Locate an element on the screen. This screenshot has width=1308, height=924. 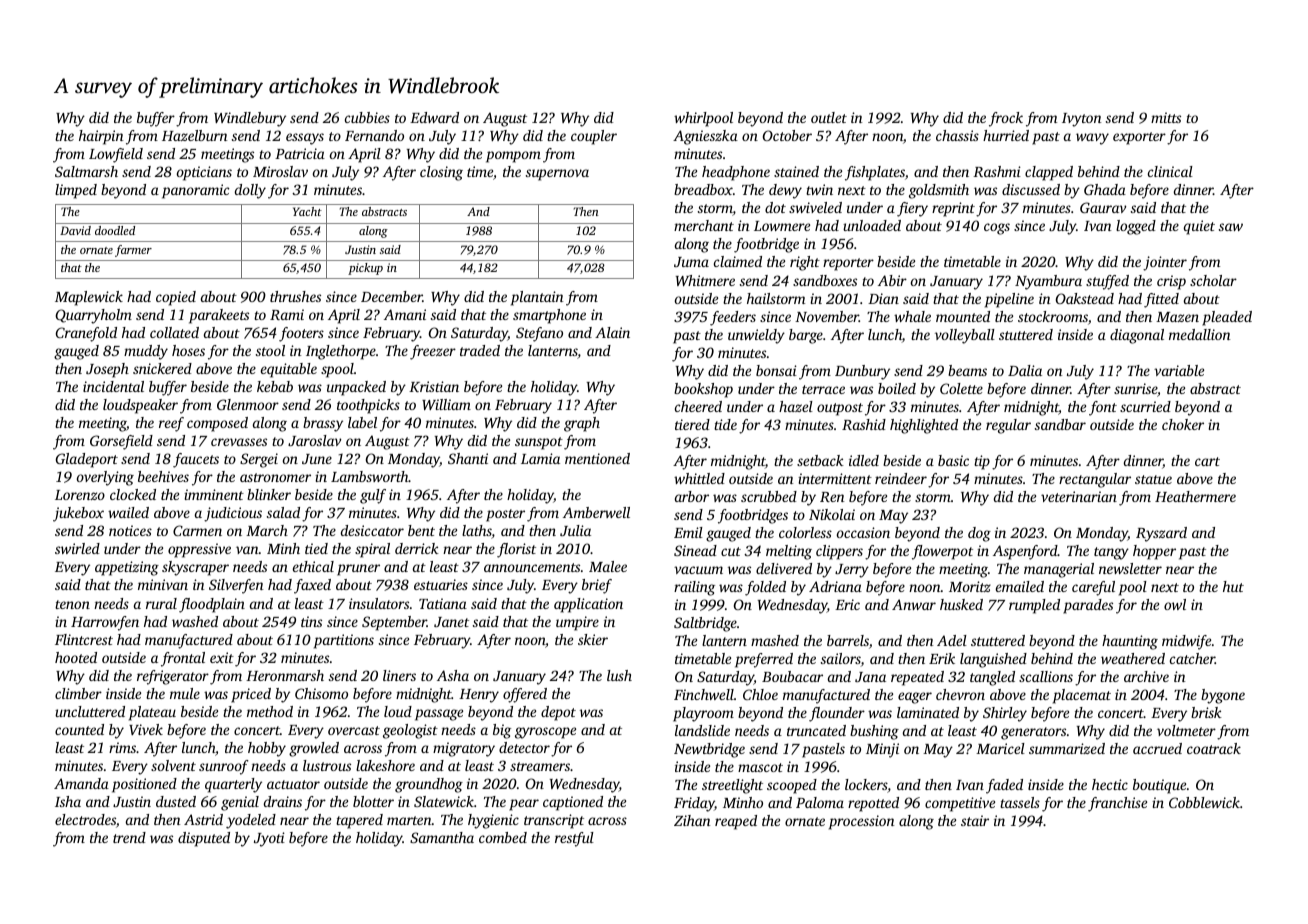
thrushes is located at coordinates (295, 296).
